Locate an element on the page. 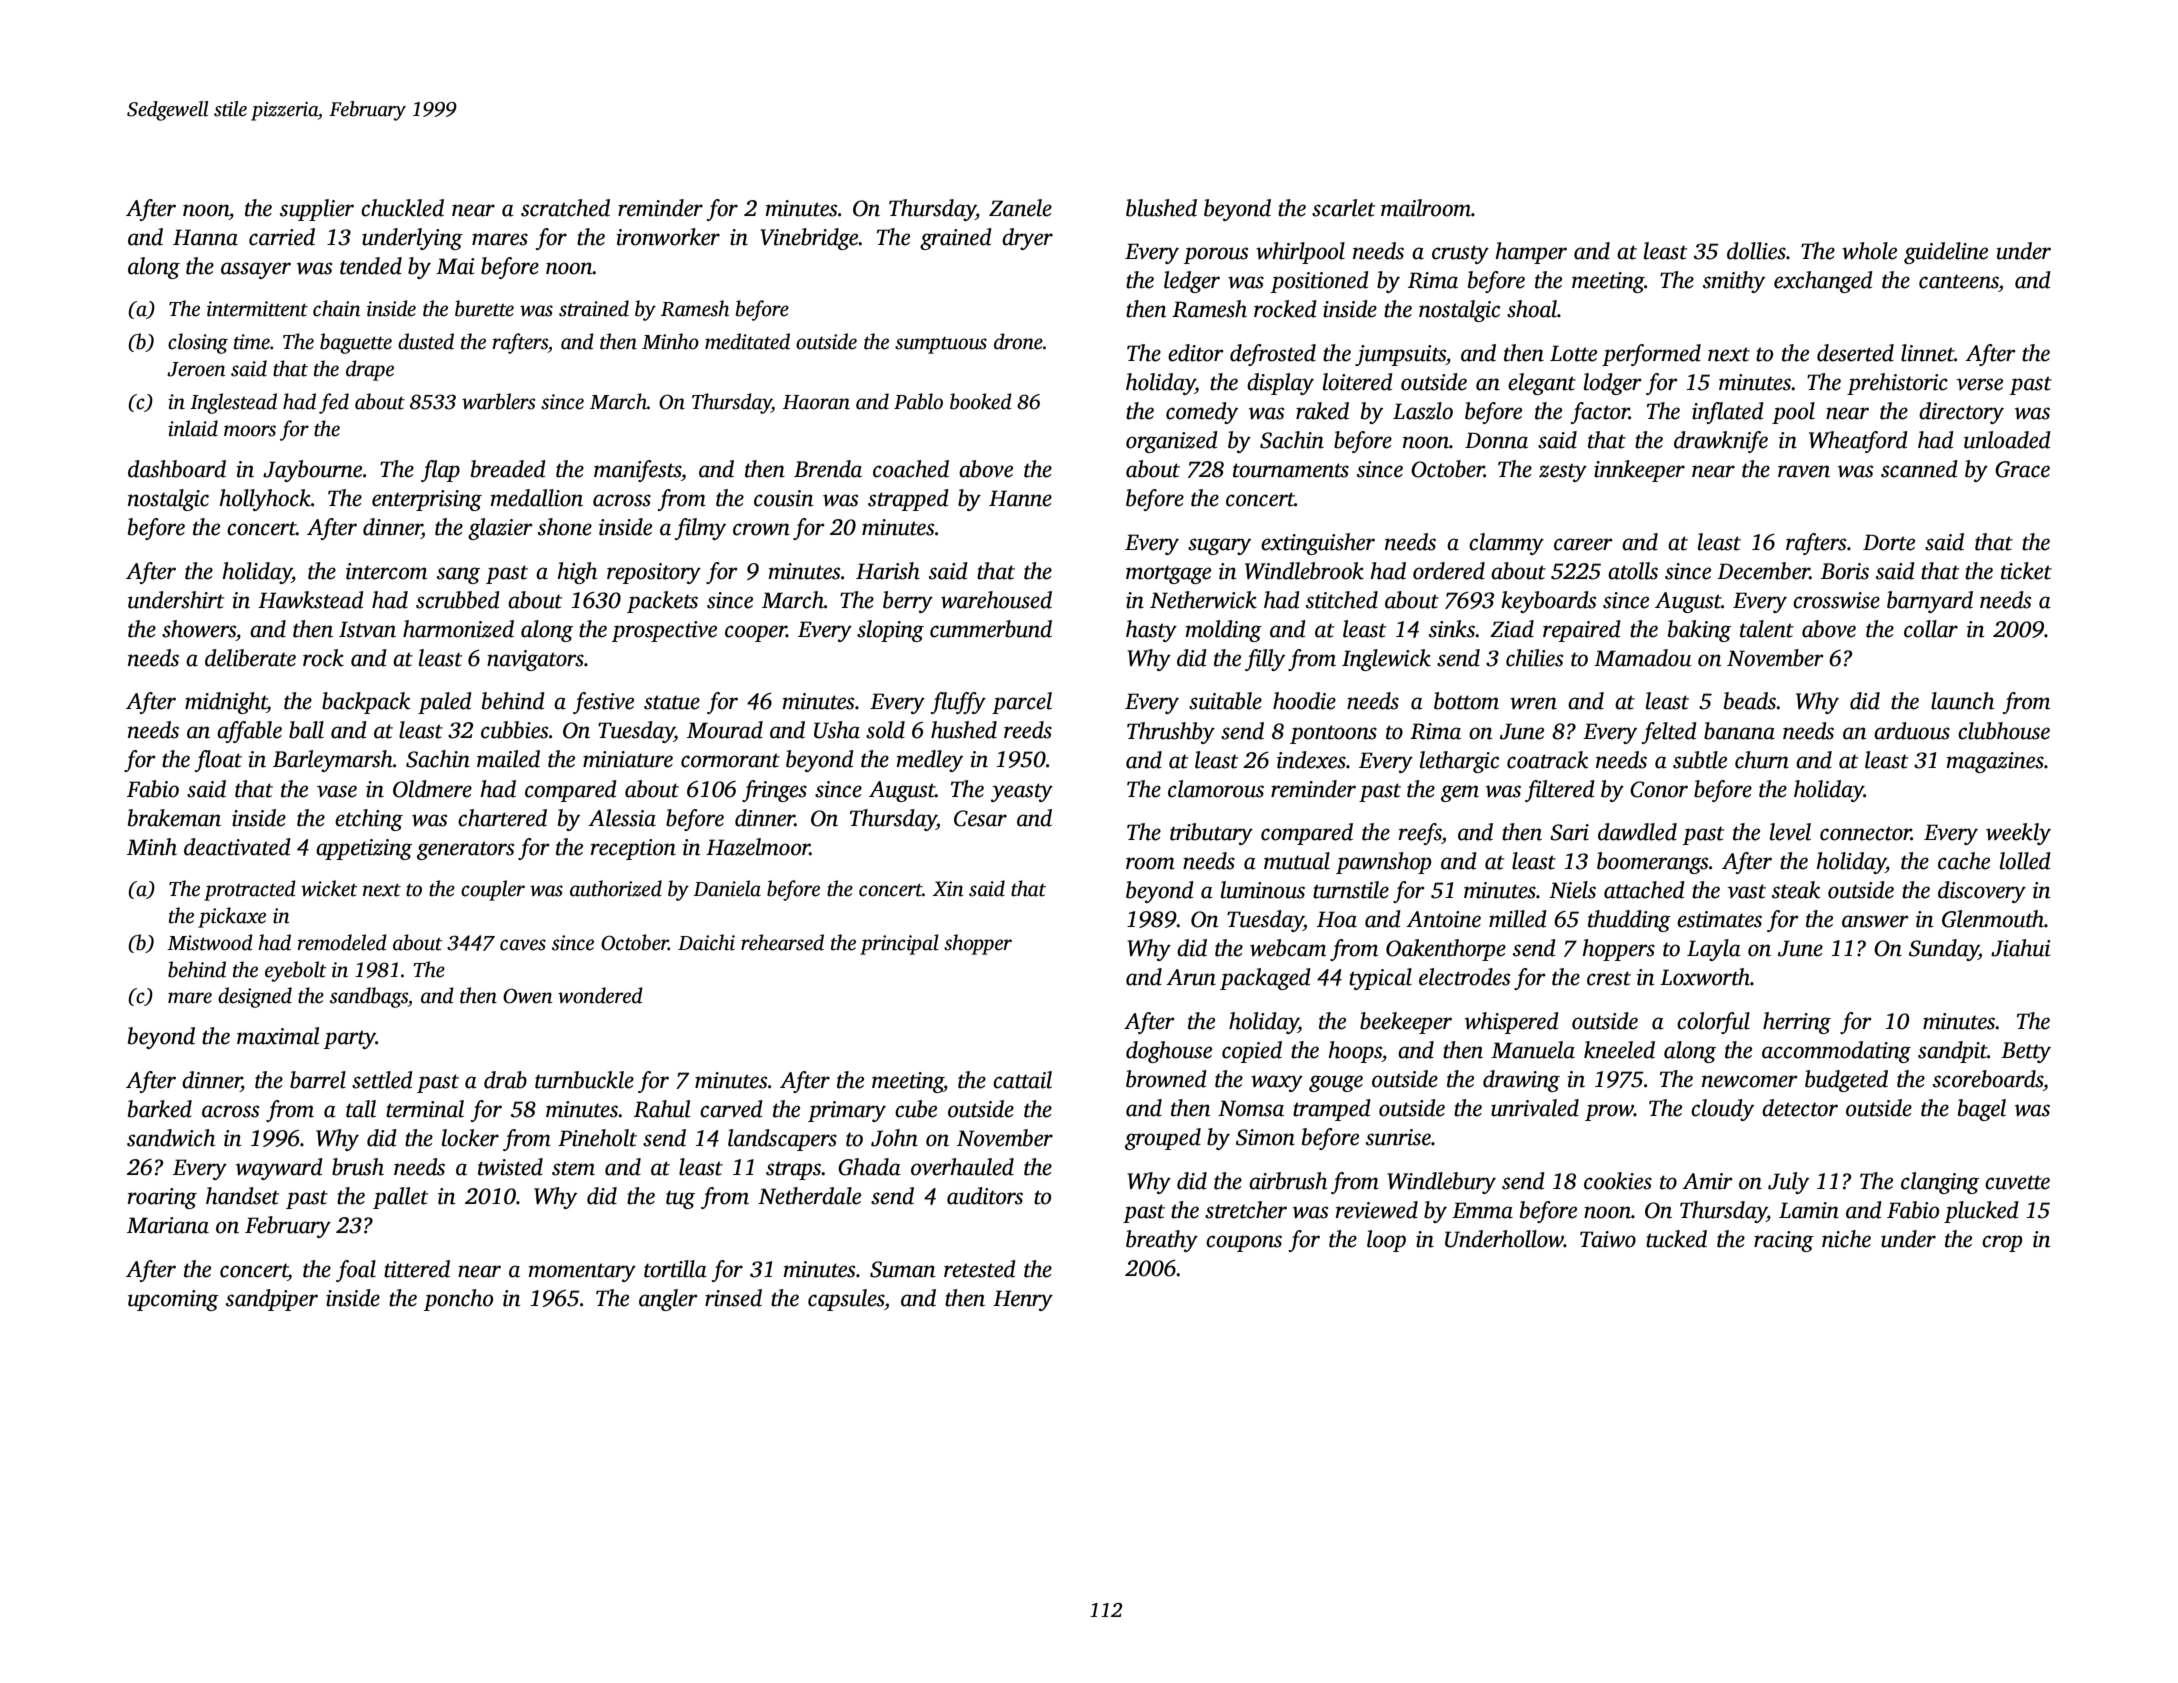  whole is located at coordinates (1869, 251).
